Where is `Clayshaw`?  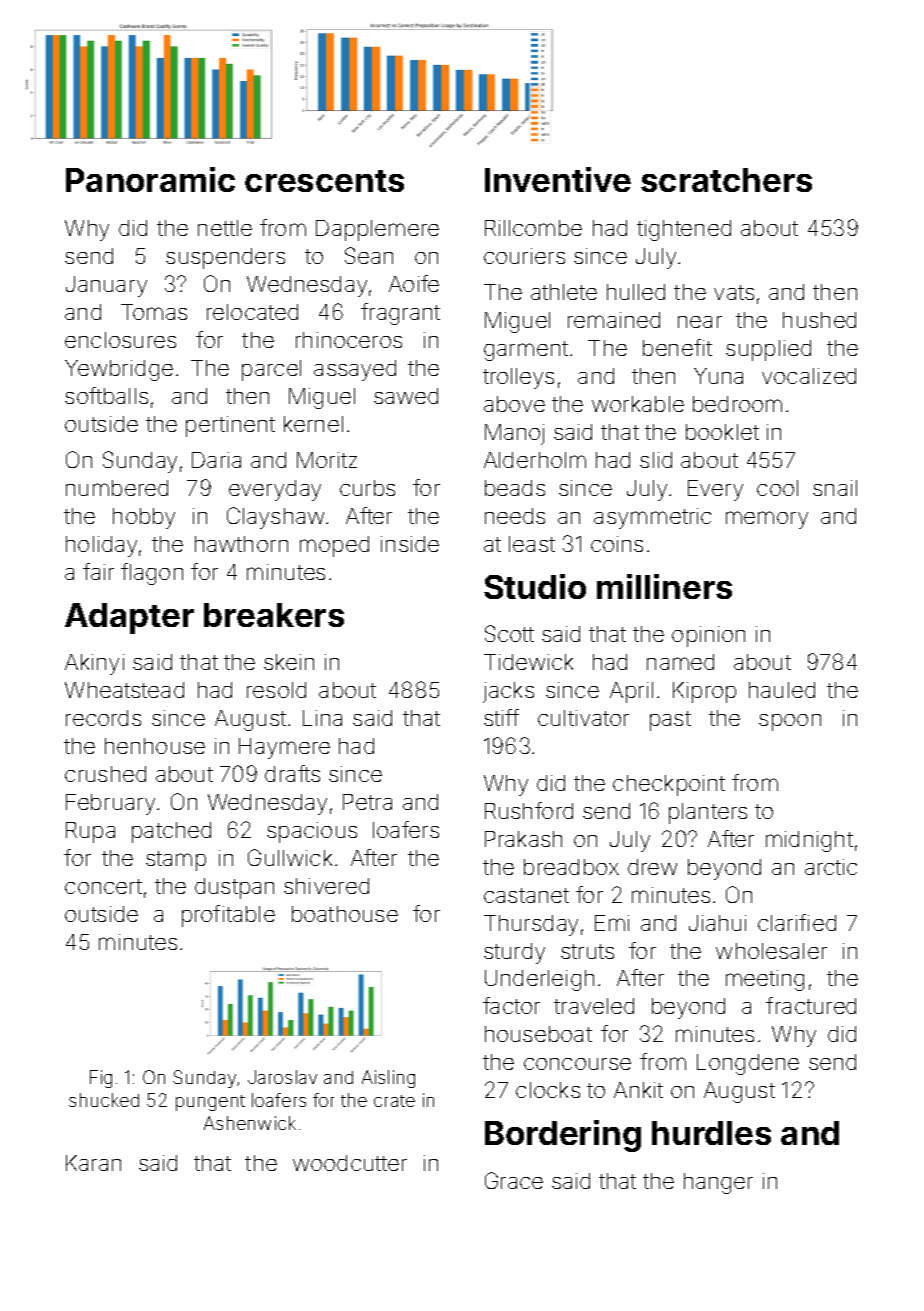
Clayshaw is located at coordinates (275, 518).
